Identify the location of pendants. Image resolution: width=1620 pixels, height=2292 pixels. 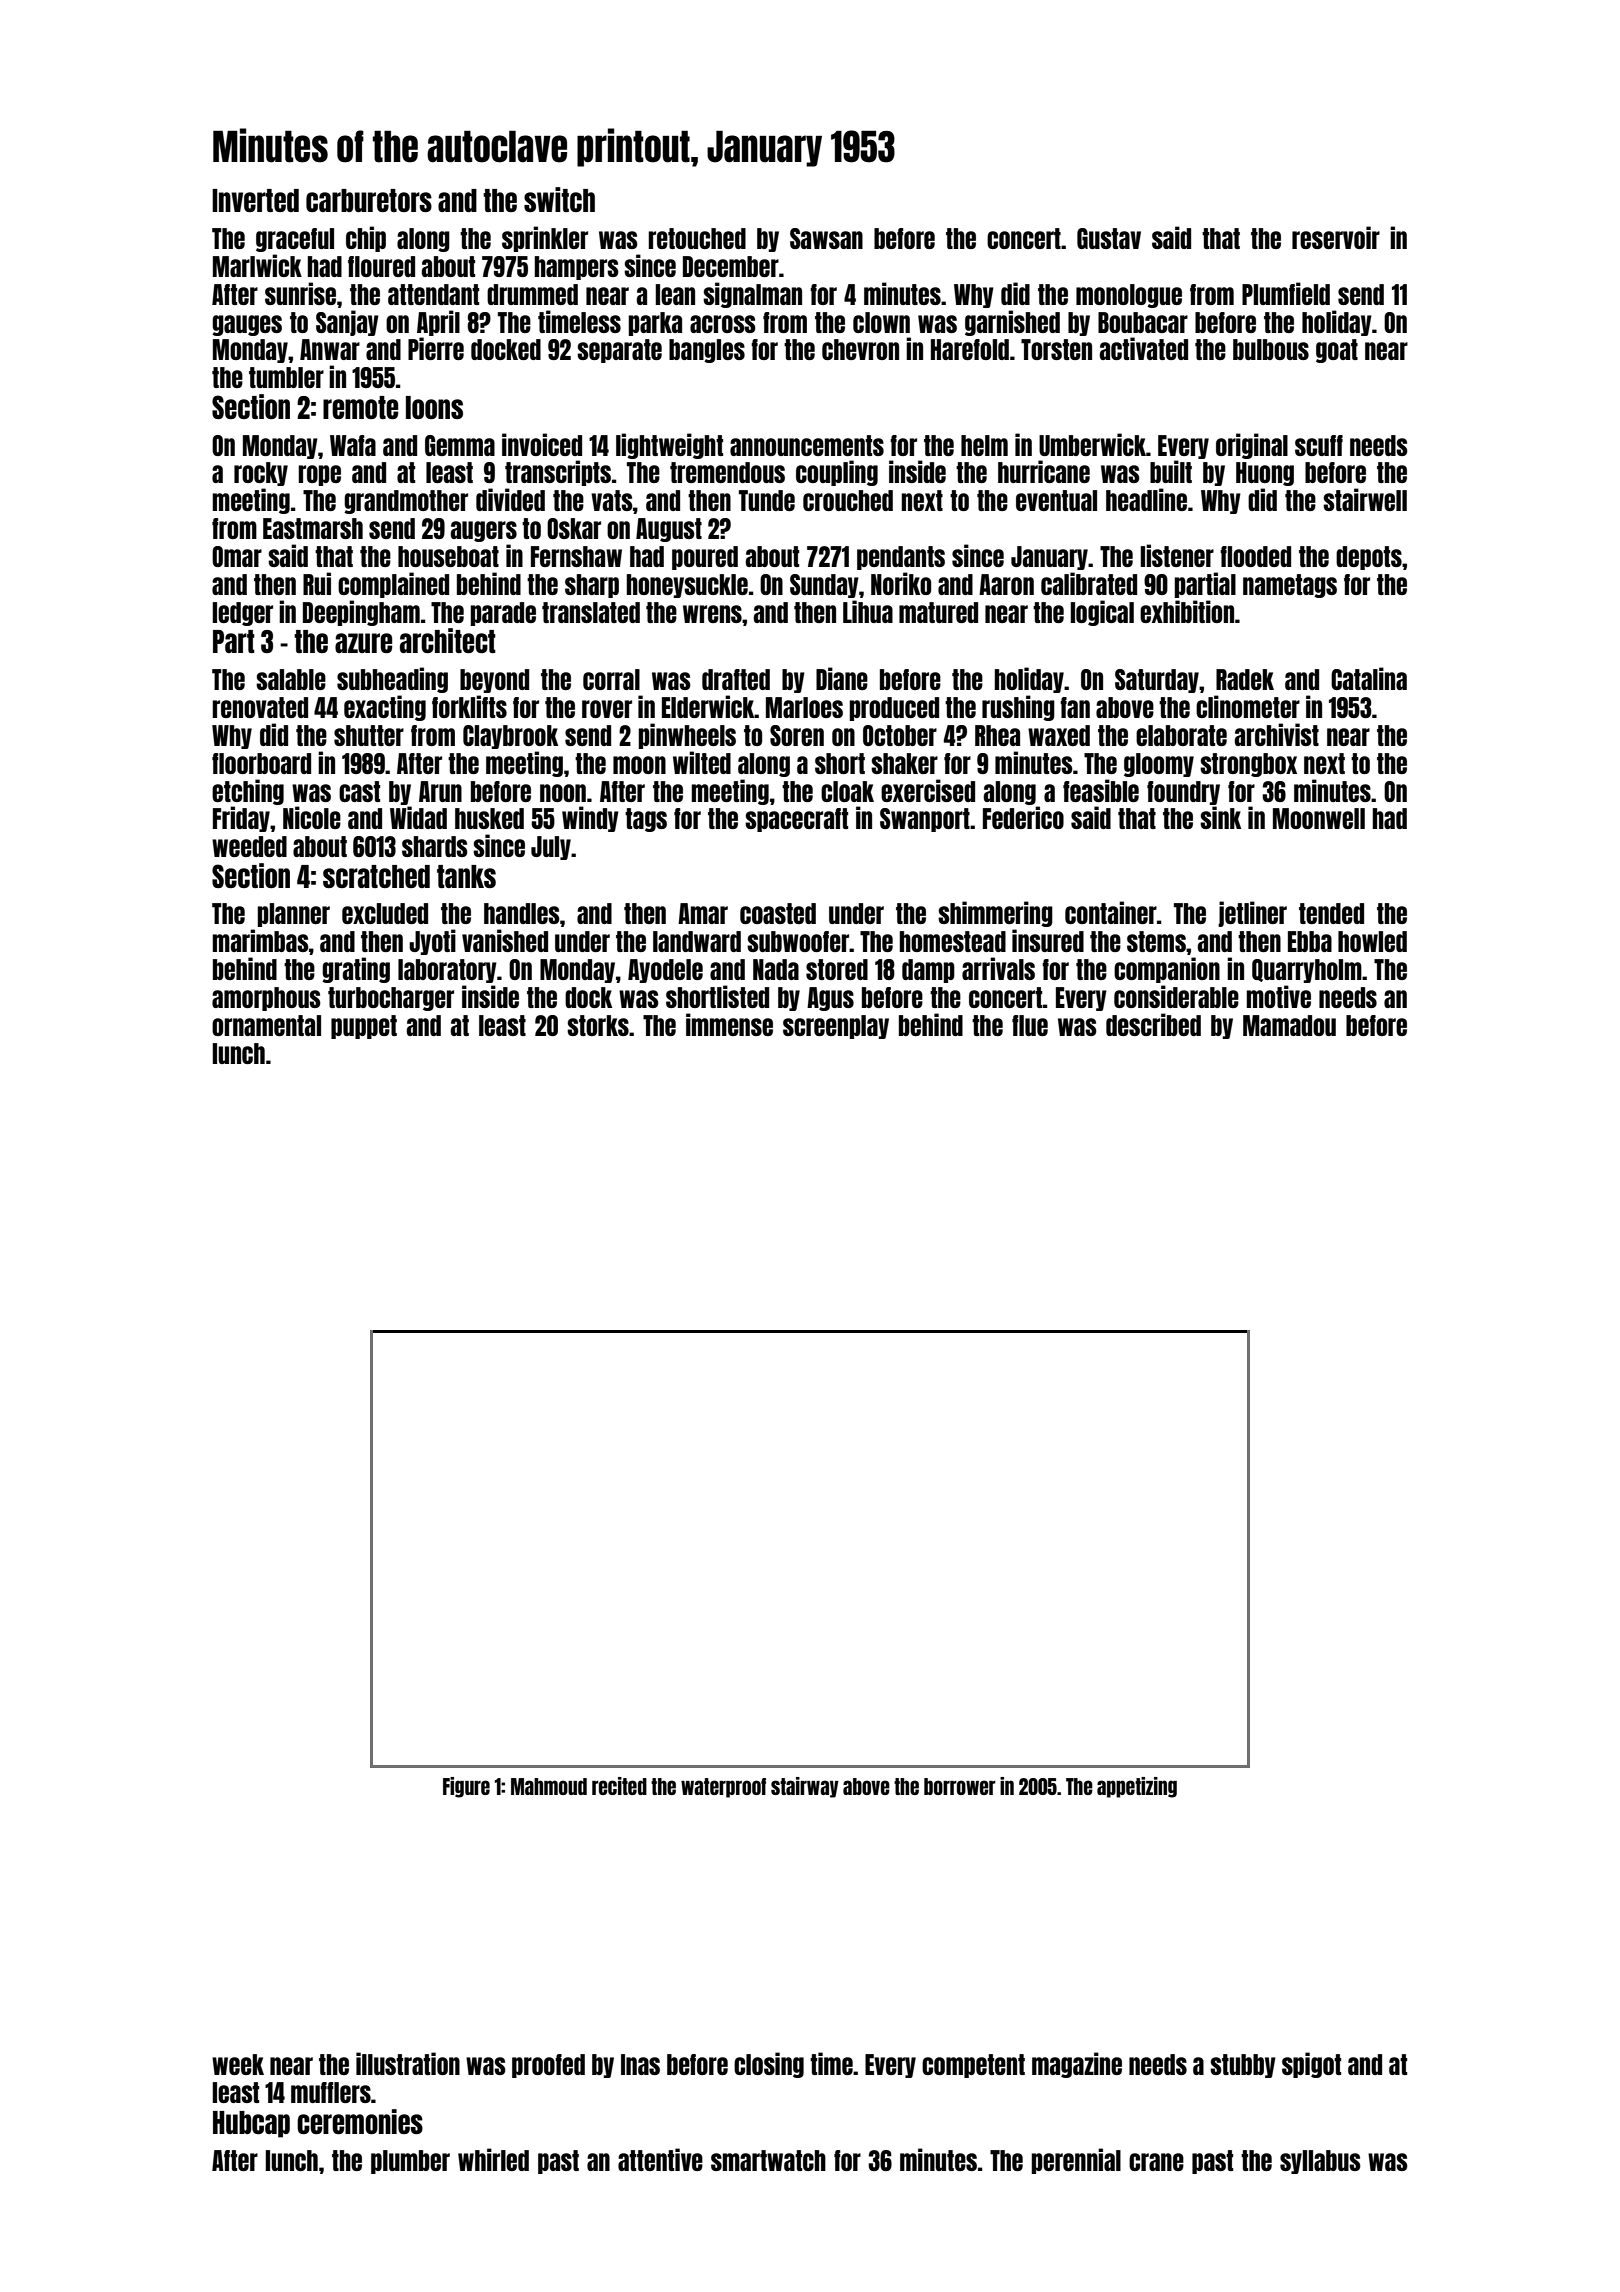
(901, 558).
